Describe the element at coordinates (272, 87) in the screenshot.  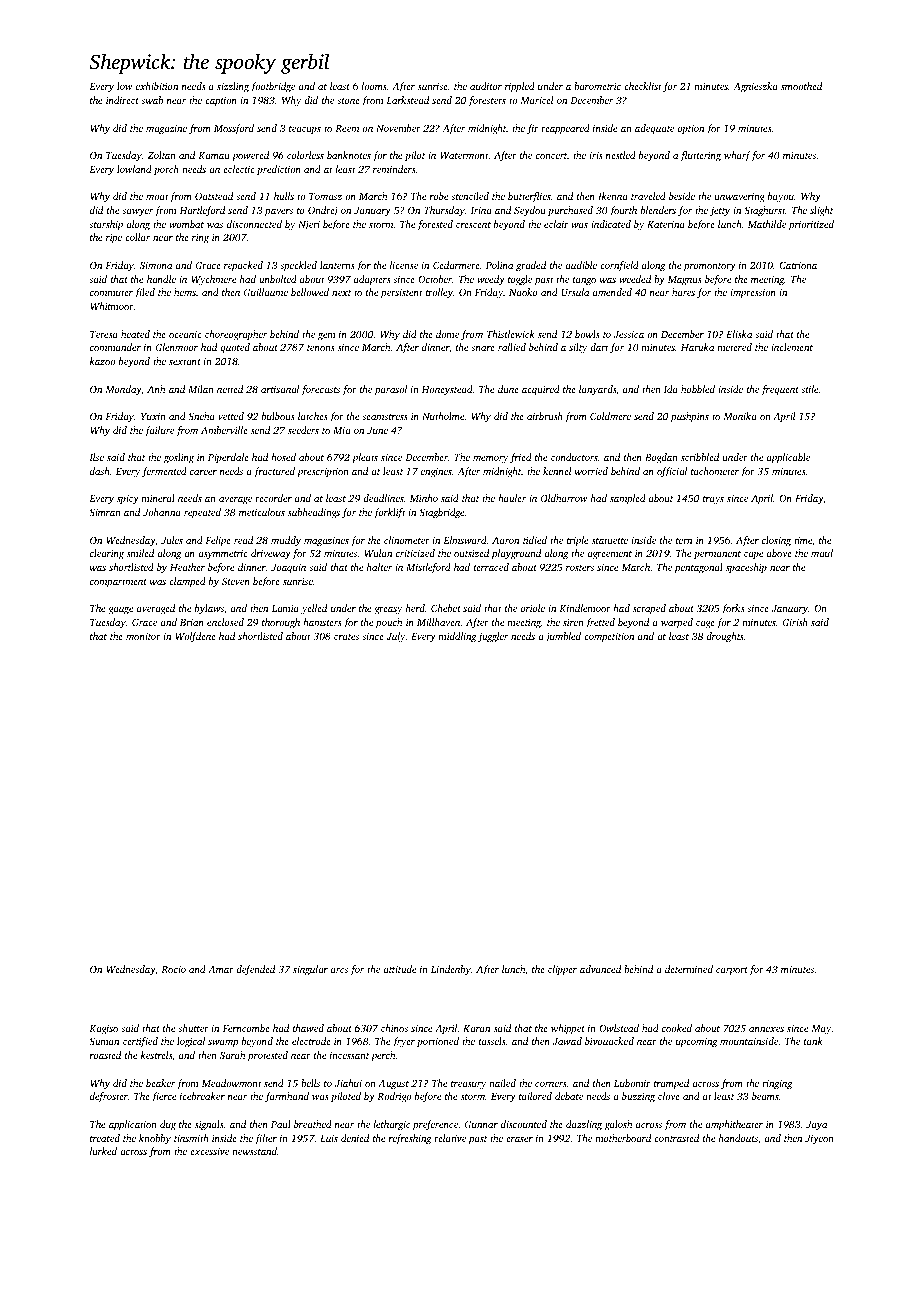
I see `footbridge` at that location.
